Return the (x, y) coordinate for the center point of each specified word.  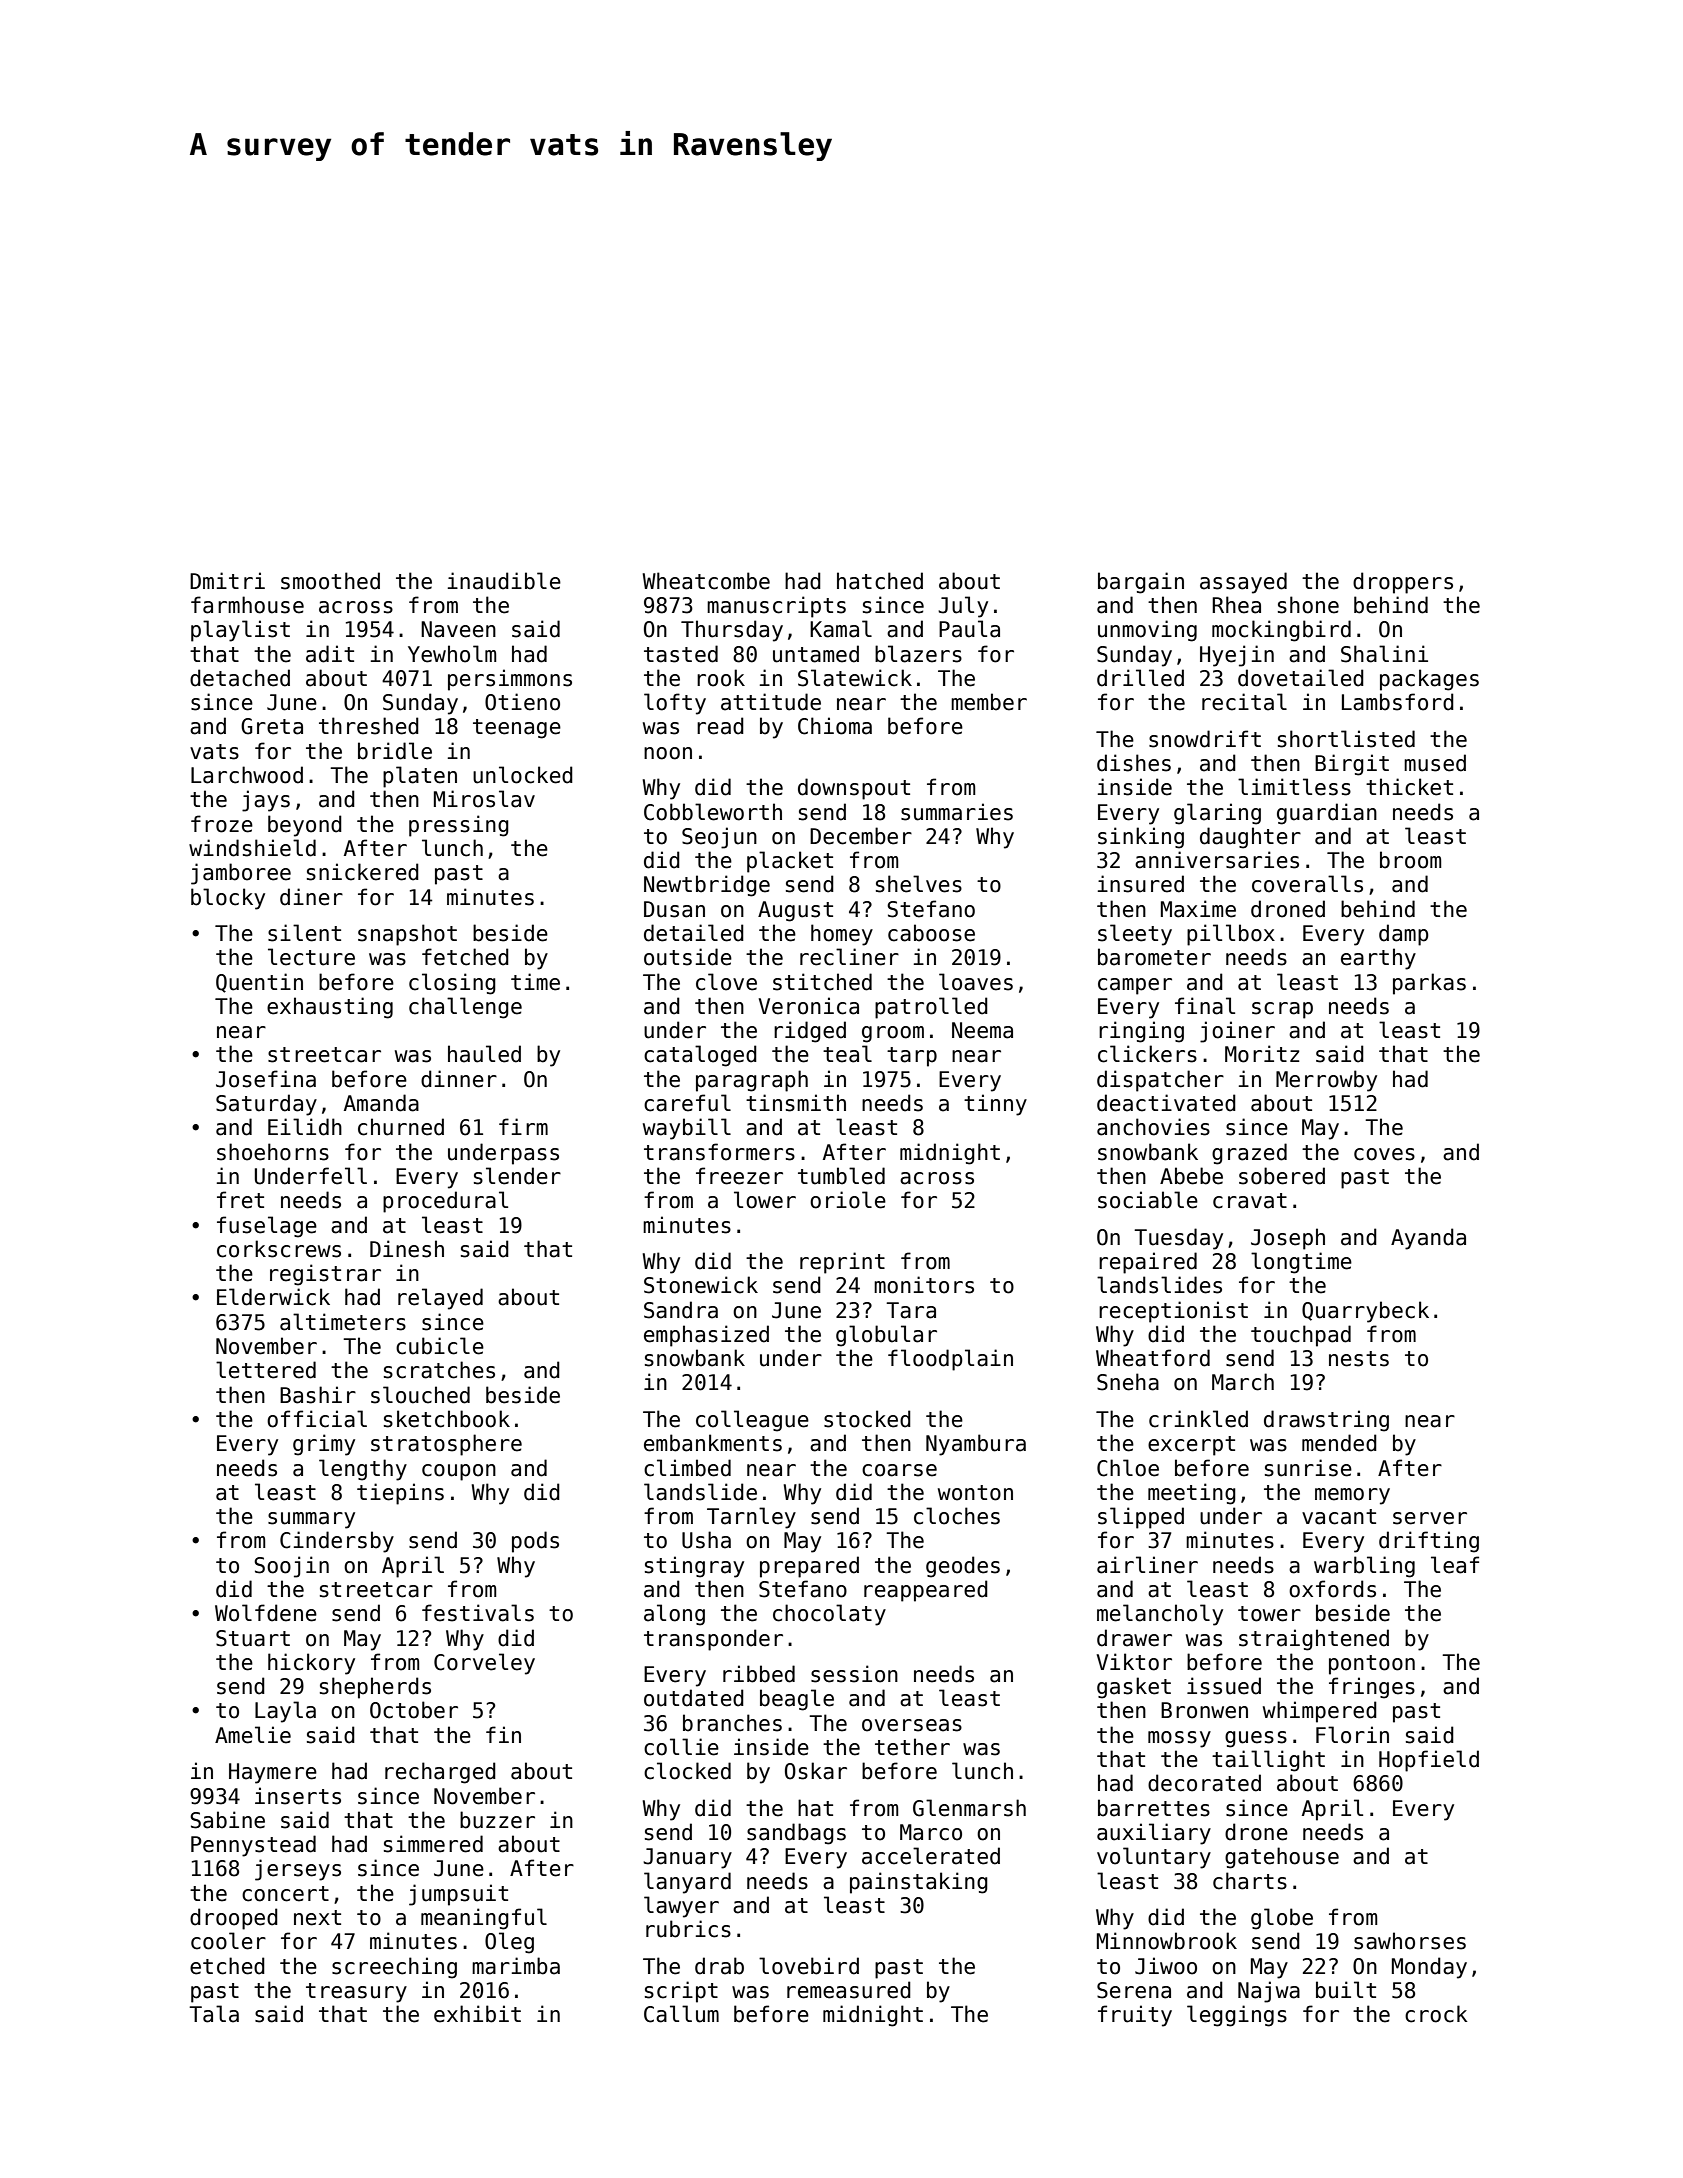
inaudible (504, 581)
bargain (1141, 583)
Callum (681, 2014)
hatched (880, 581)
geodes (963, 1567)
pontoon (1372, 1665)
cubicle (440, 1346)
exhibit (477, 2014)
